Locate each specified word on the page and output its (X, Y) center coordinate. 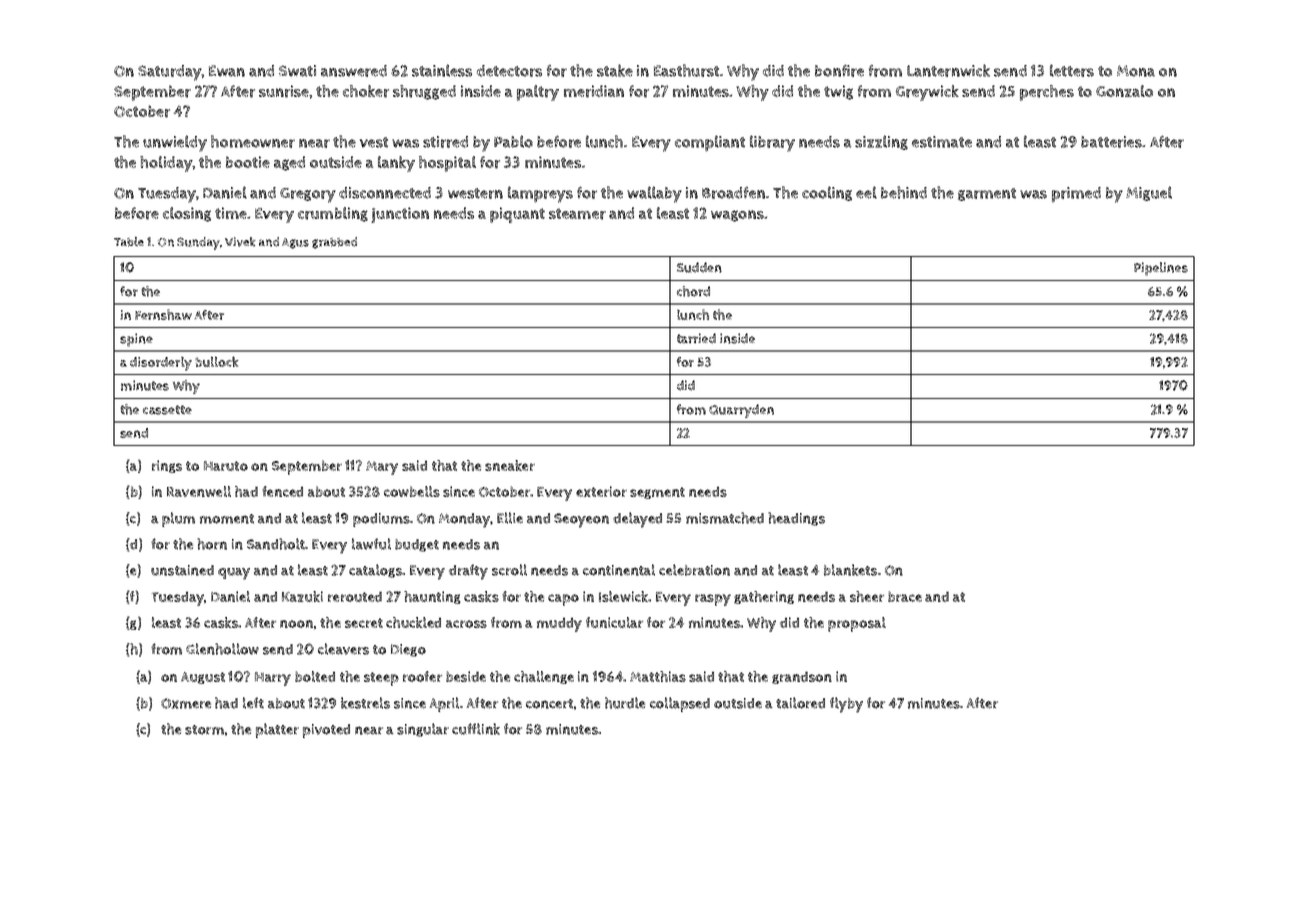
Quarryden (741, 411)
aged (289, 163)
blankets (850, 570)
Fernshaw (163, 314)
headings (796, 519)
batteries (1112, 142)
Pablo (513, 141)
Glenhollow (222, 649)
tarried (696, 338)
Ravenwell (199, 491)
